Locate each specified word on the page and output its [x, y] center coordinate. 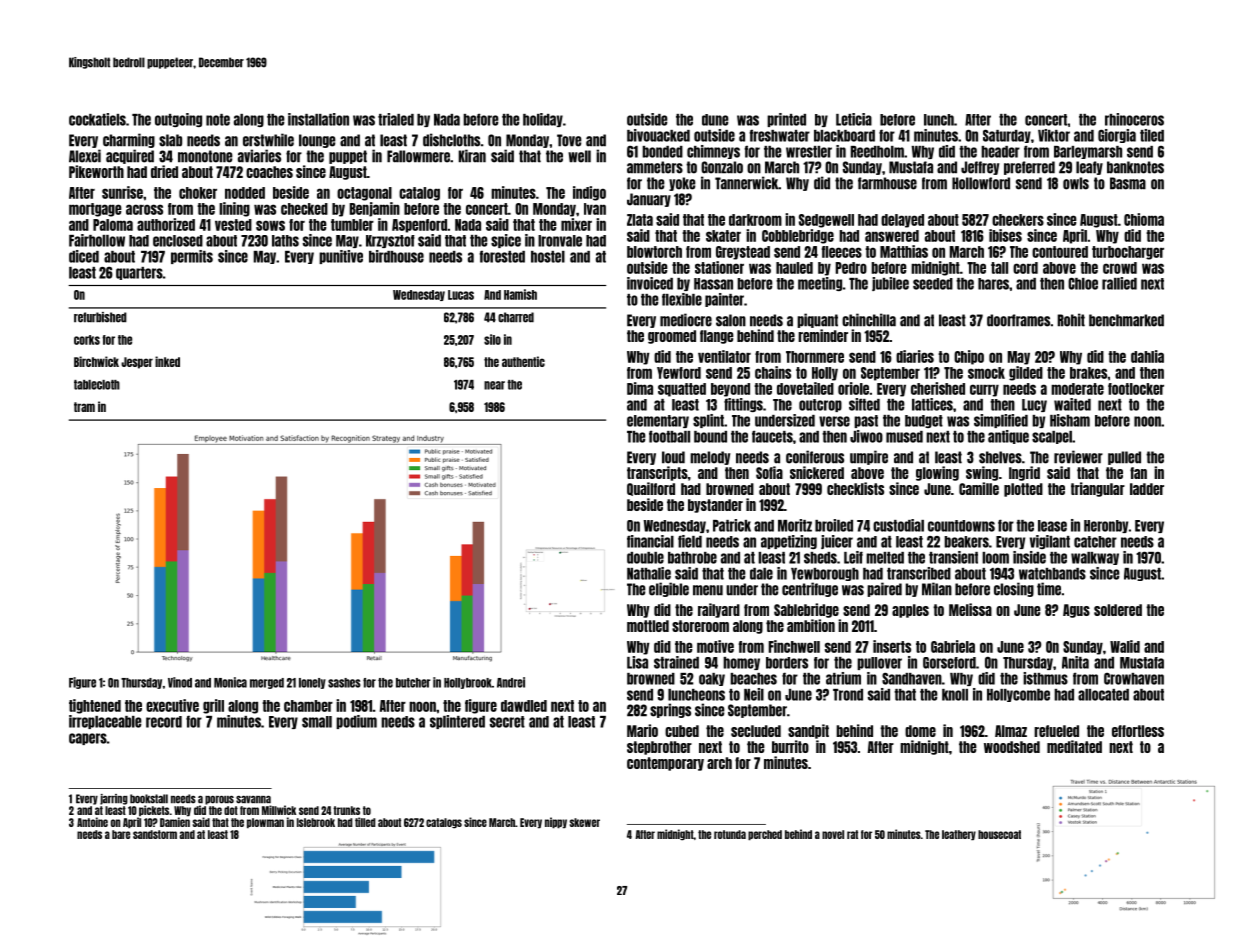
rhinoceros [1134, 119]
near [494, 385]
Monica [230, 682]
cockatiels [97, 119]
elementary [658, 421]
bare [121, 834]
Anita [1075, 662]
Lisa [637, 662]
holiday [543, 120]
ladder [1147, 489]
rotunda [730, 834]
